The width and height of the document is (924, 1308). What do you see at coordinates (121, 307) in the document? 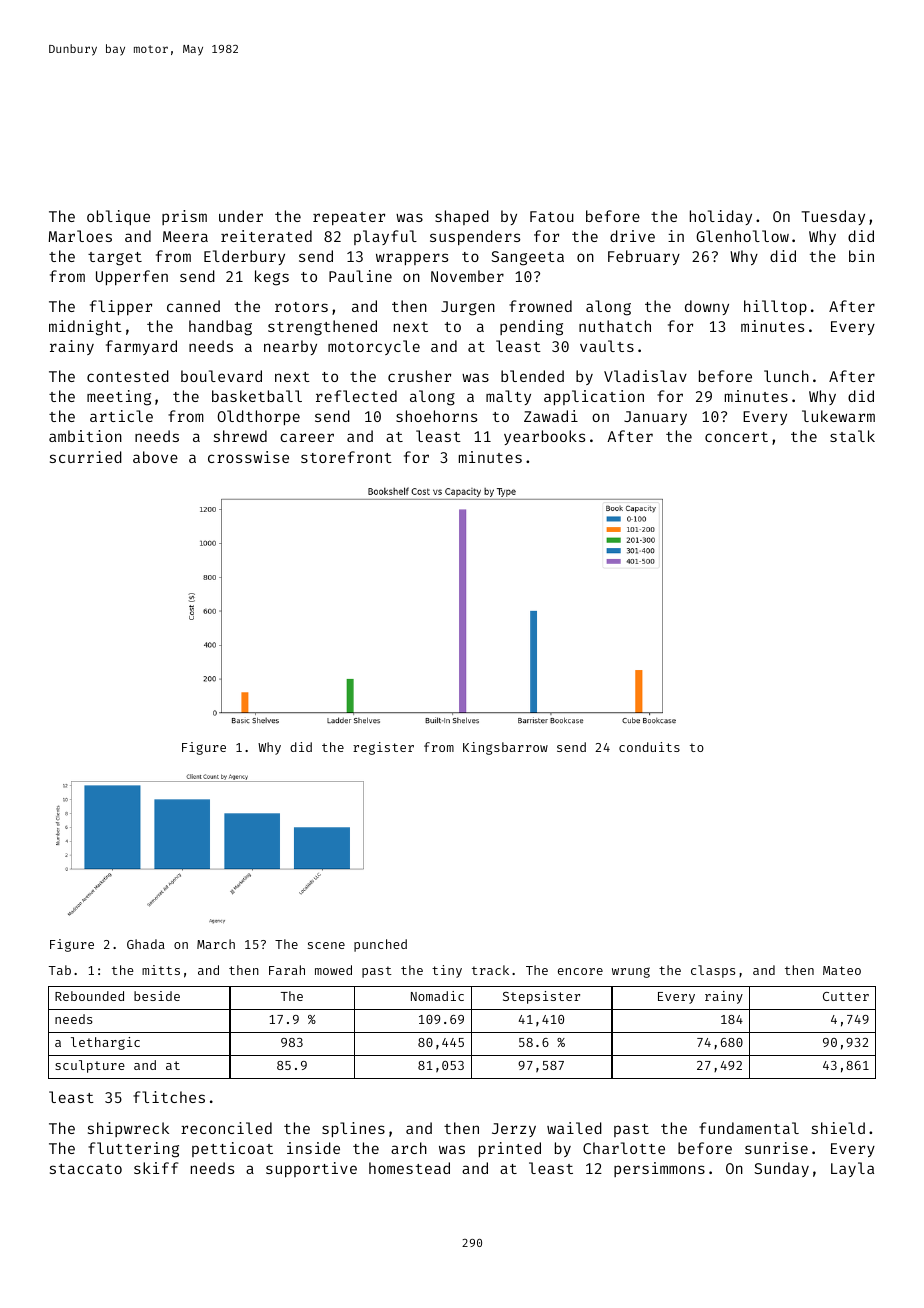
I see `flipper` at bounding box center [121, 307].
